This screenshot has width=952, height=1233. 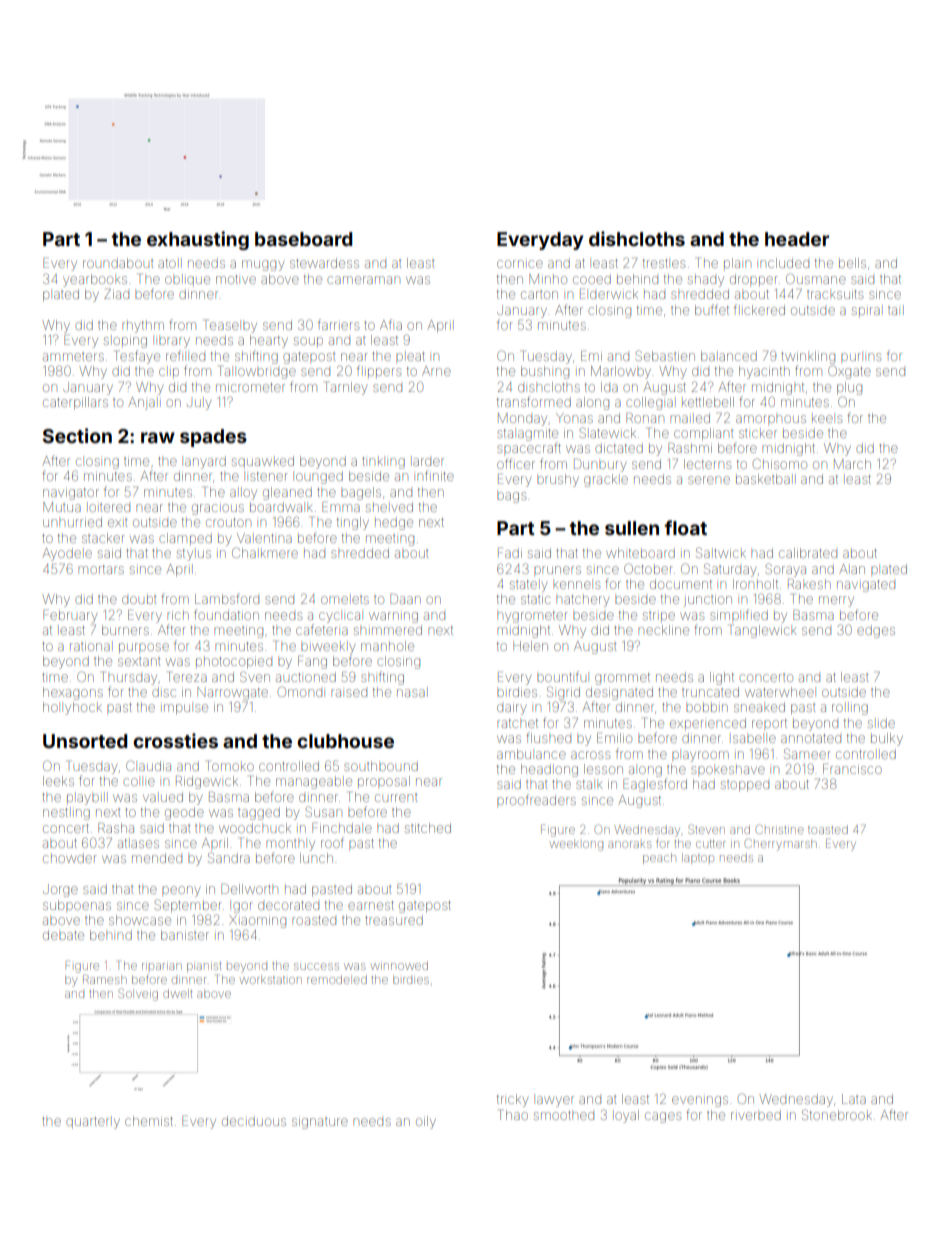 What do you see at coordinates (93, 1123) in the screenshot?
I see `quarterly` at bounding box center [93, 1123].
